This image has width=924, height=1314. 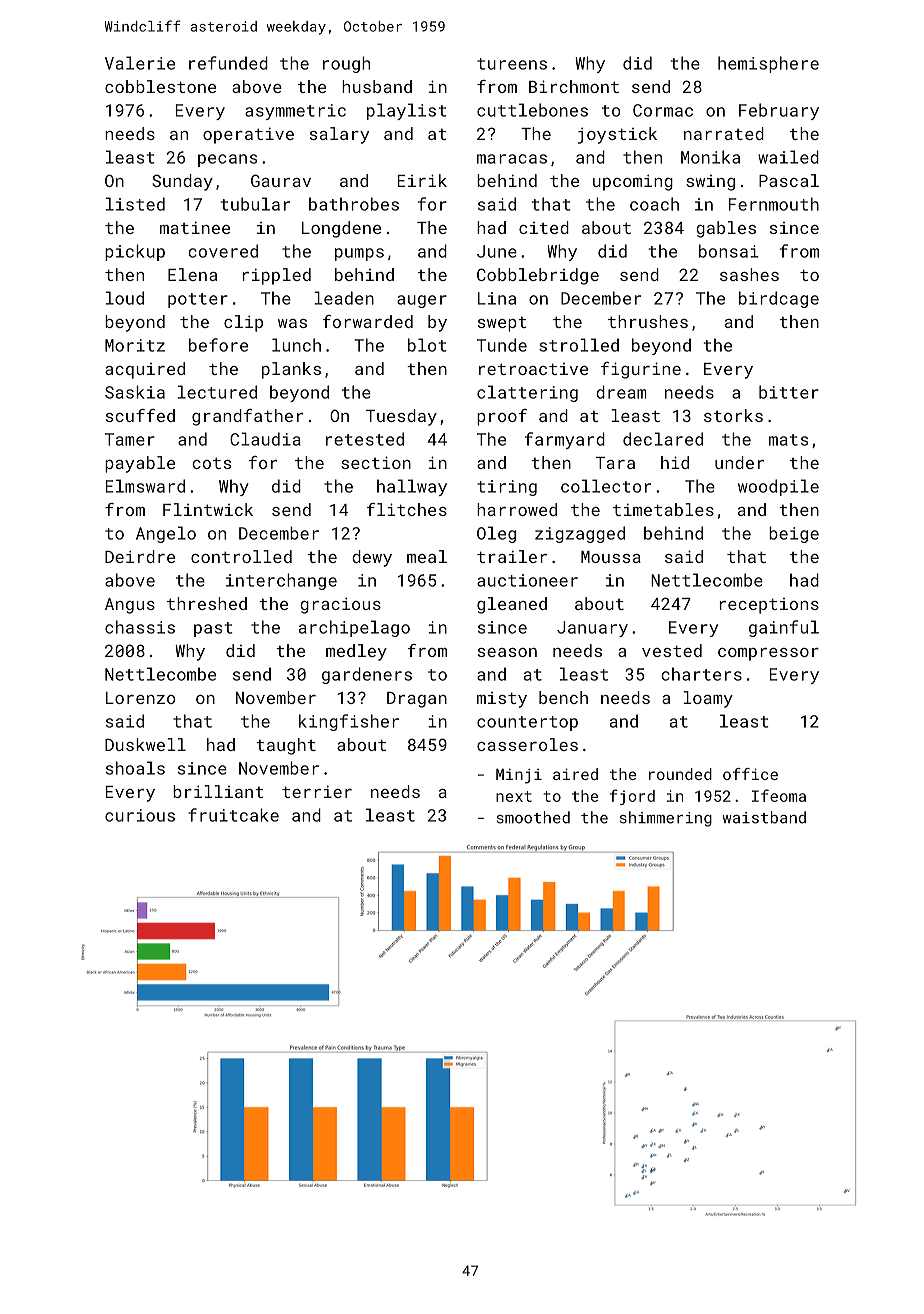 What do you see at coordinates (365, 439) in the image?
I see `retested` at bounding box center [365, 439].
